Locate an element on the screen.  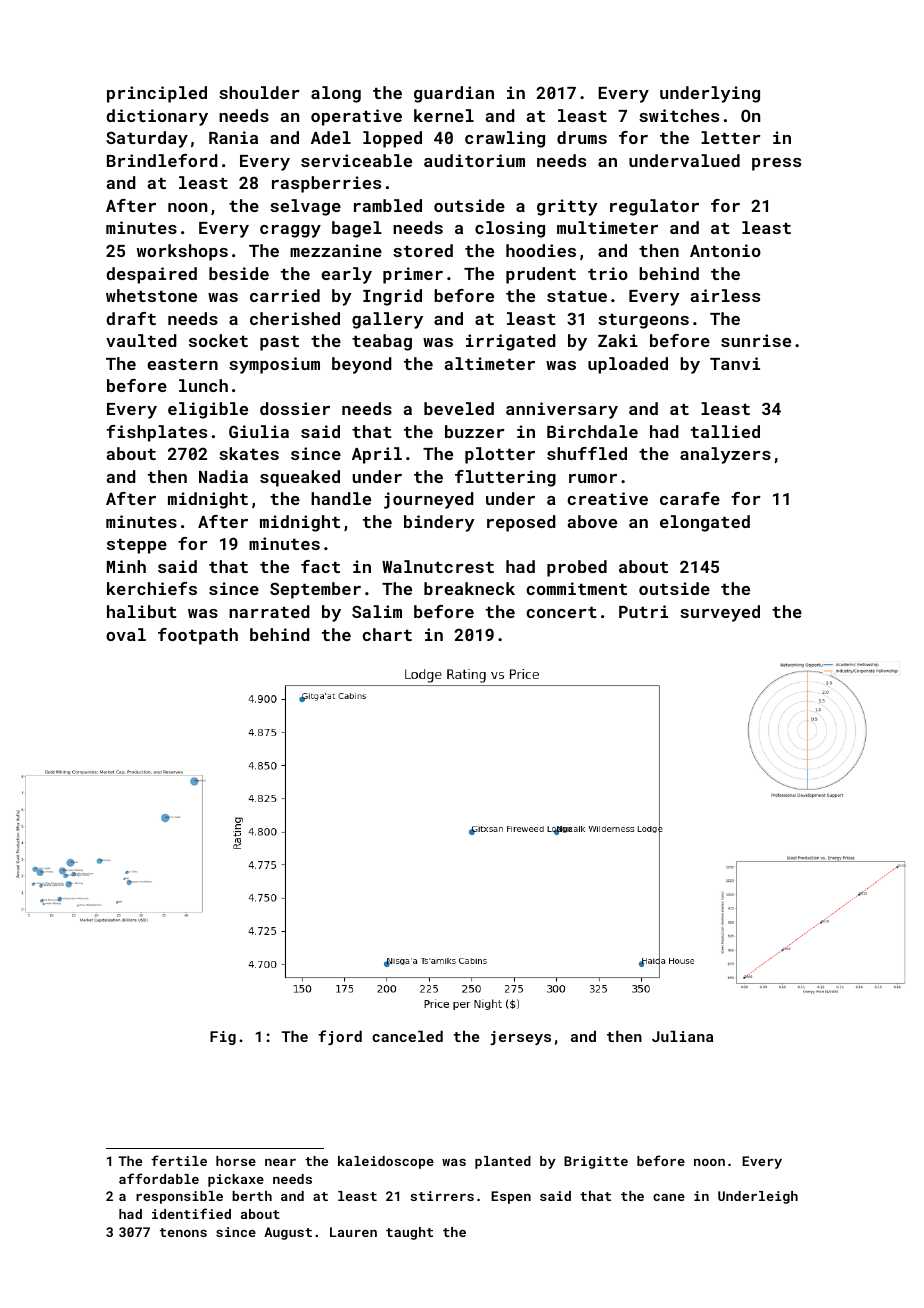
cane is located at coordinates (669, 1197).
